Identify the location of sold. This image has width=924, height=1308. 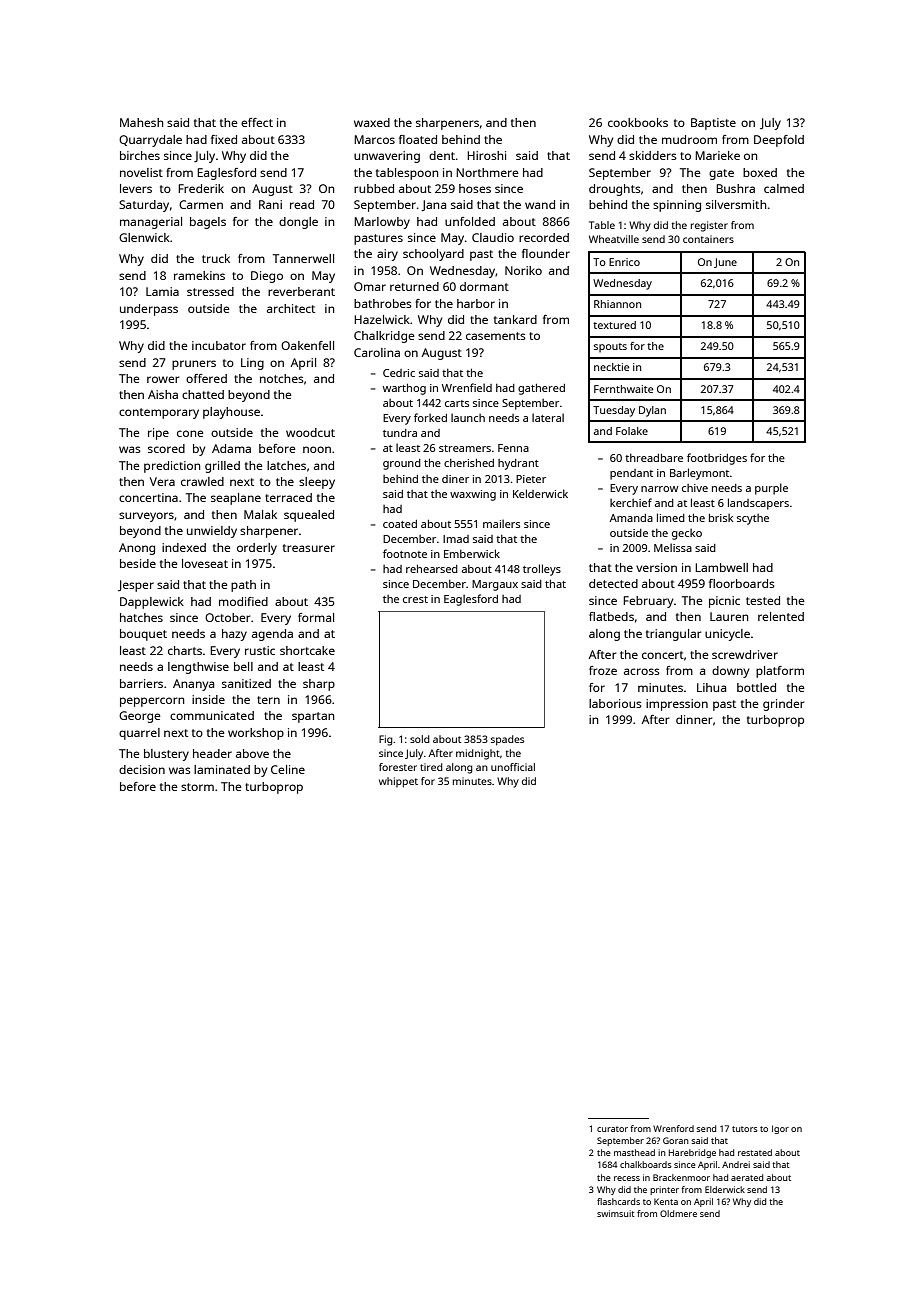
(420, 739).
